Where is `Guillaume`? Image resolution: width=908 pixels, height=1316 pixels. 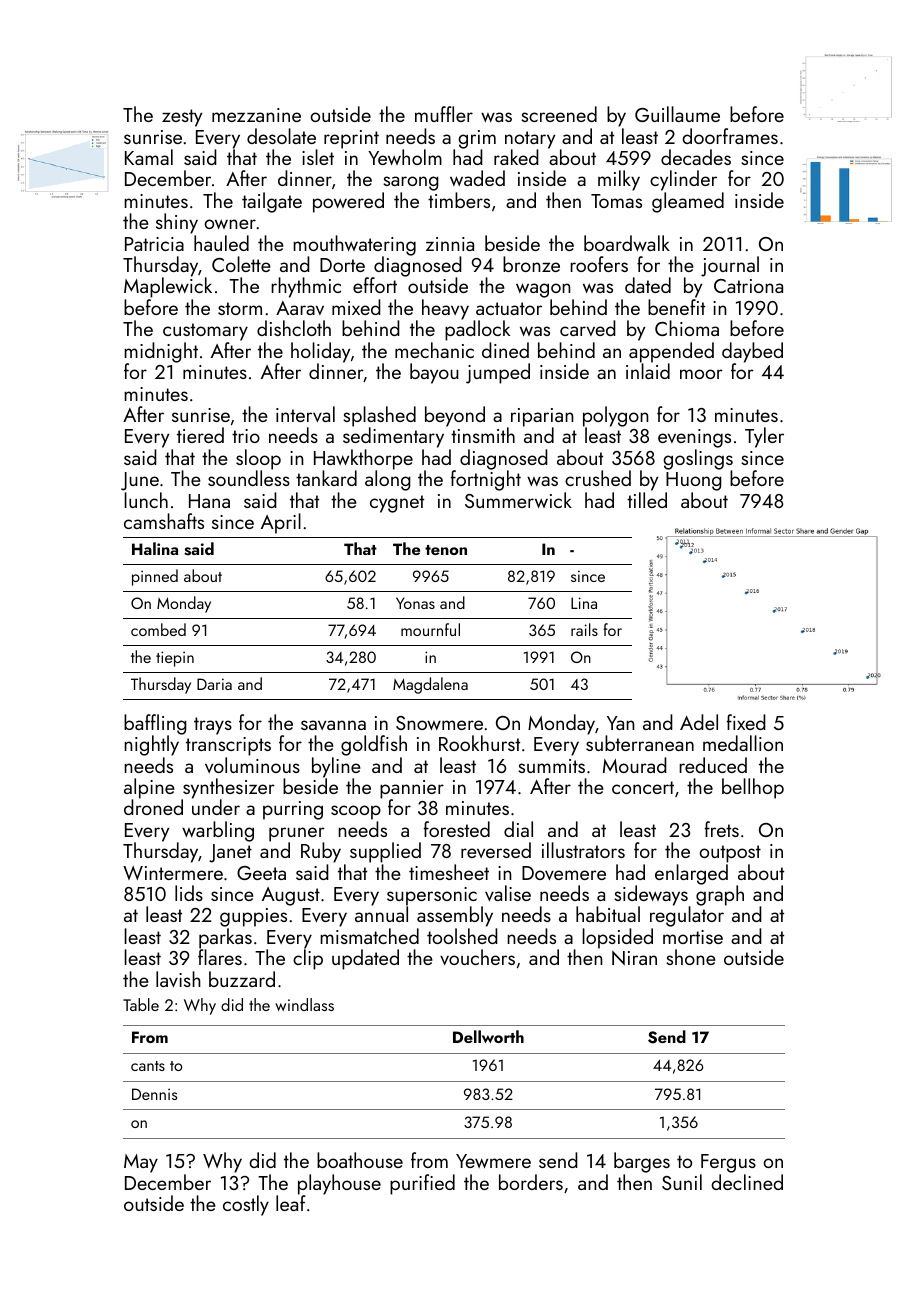 Guillaume is located at coordinates (677, 114).
